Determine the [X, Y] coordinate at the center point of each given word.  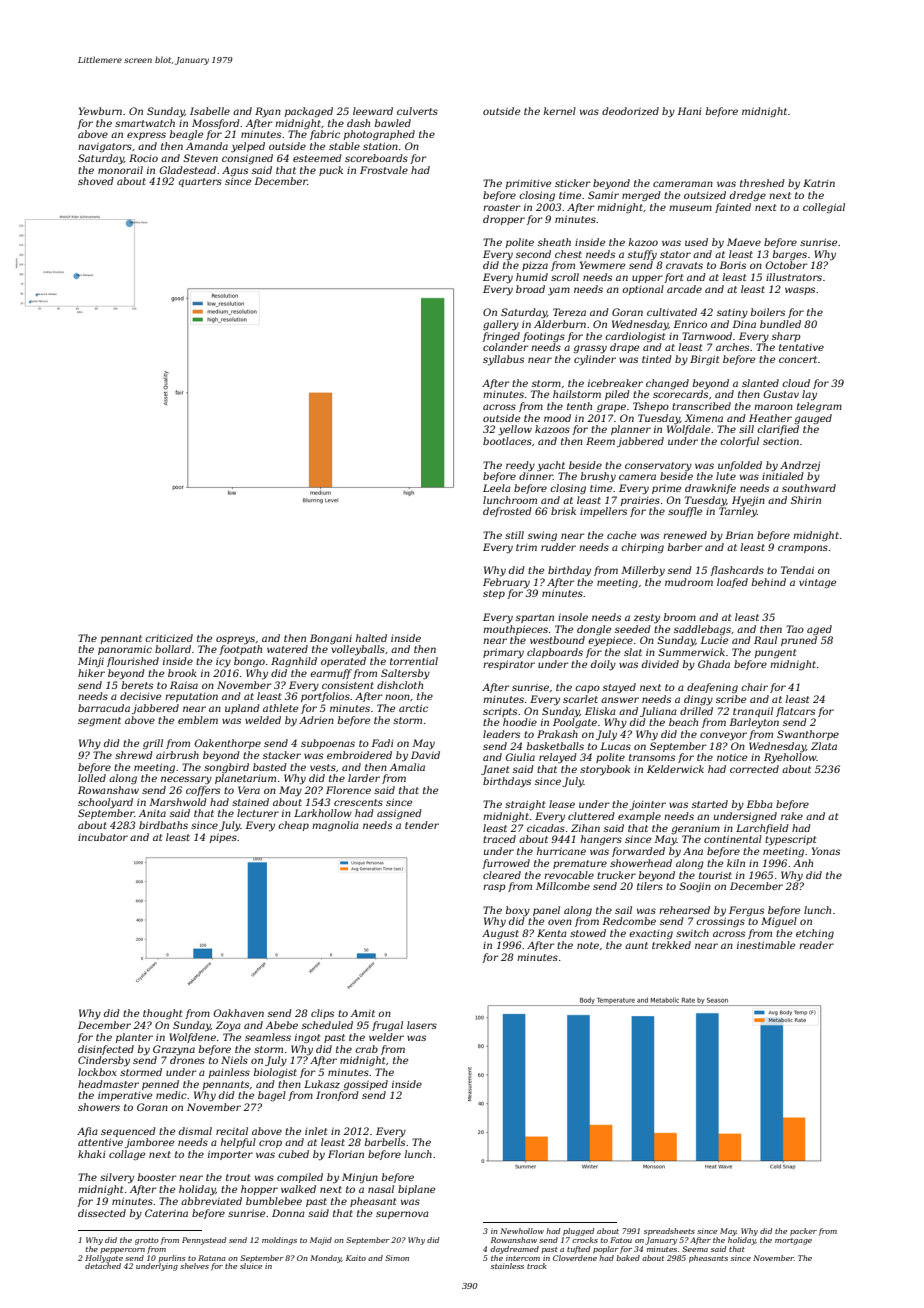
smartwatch [145, 123]
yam [559, 291]
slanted [760, 383]
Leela [497, 488]
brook [182, 673]
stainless [507, 1266]
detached [103, 1266]
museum [690, 208]
